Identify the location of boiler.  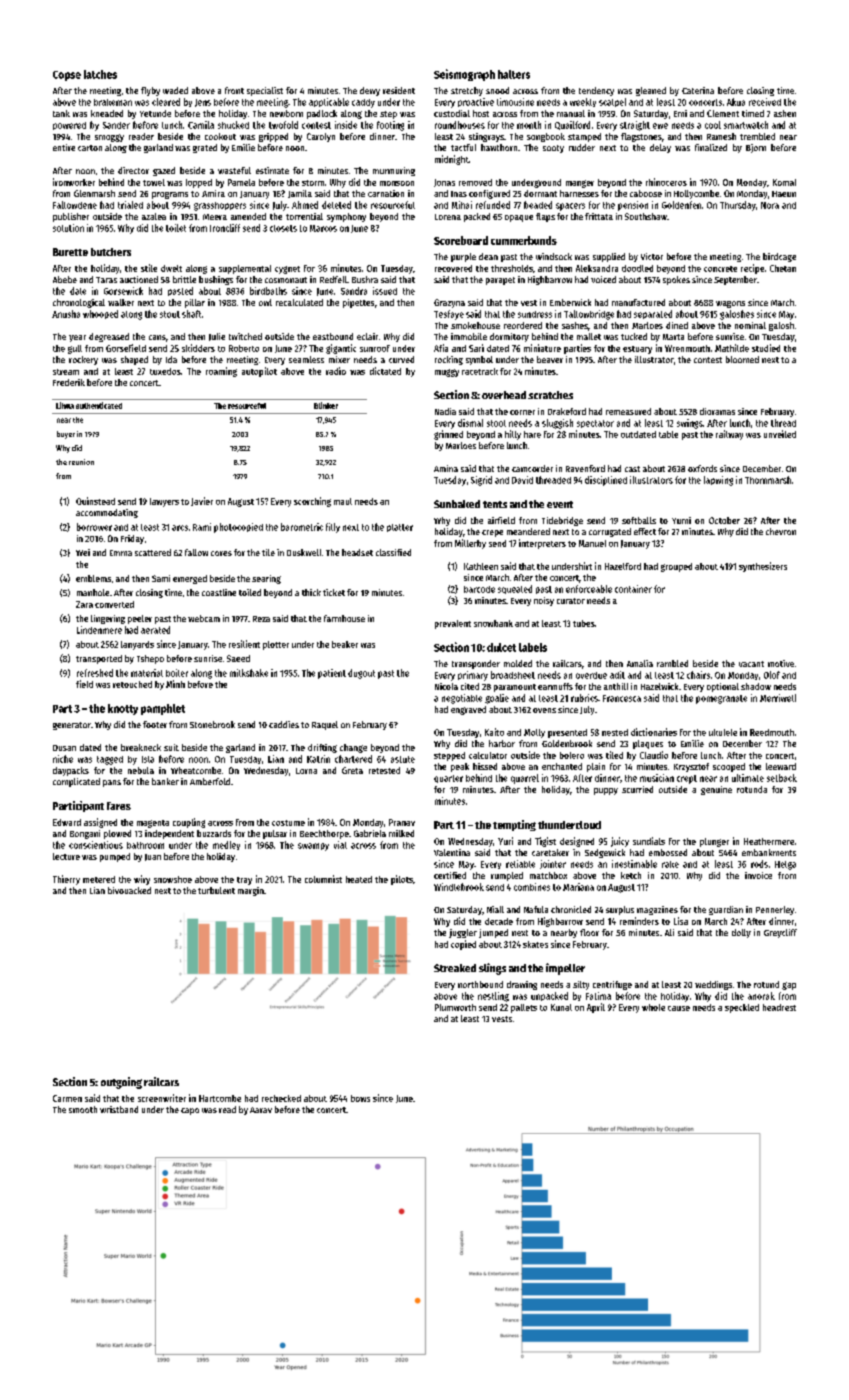
(177, 673).
